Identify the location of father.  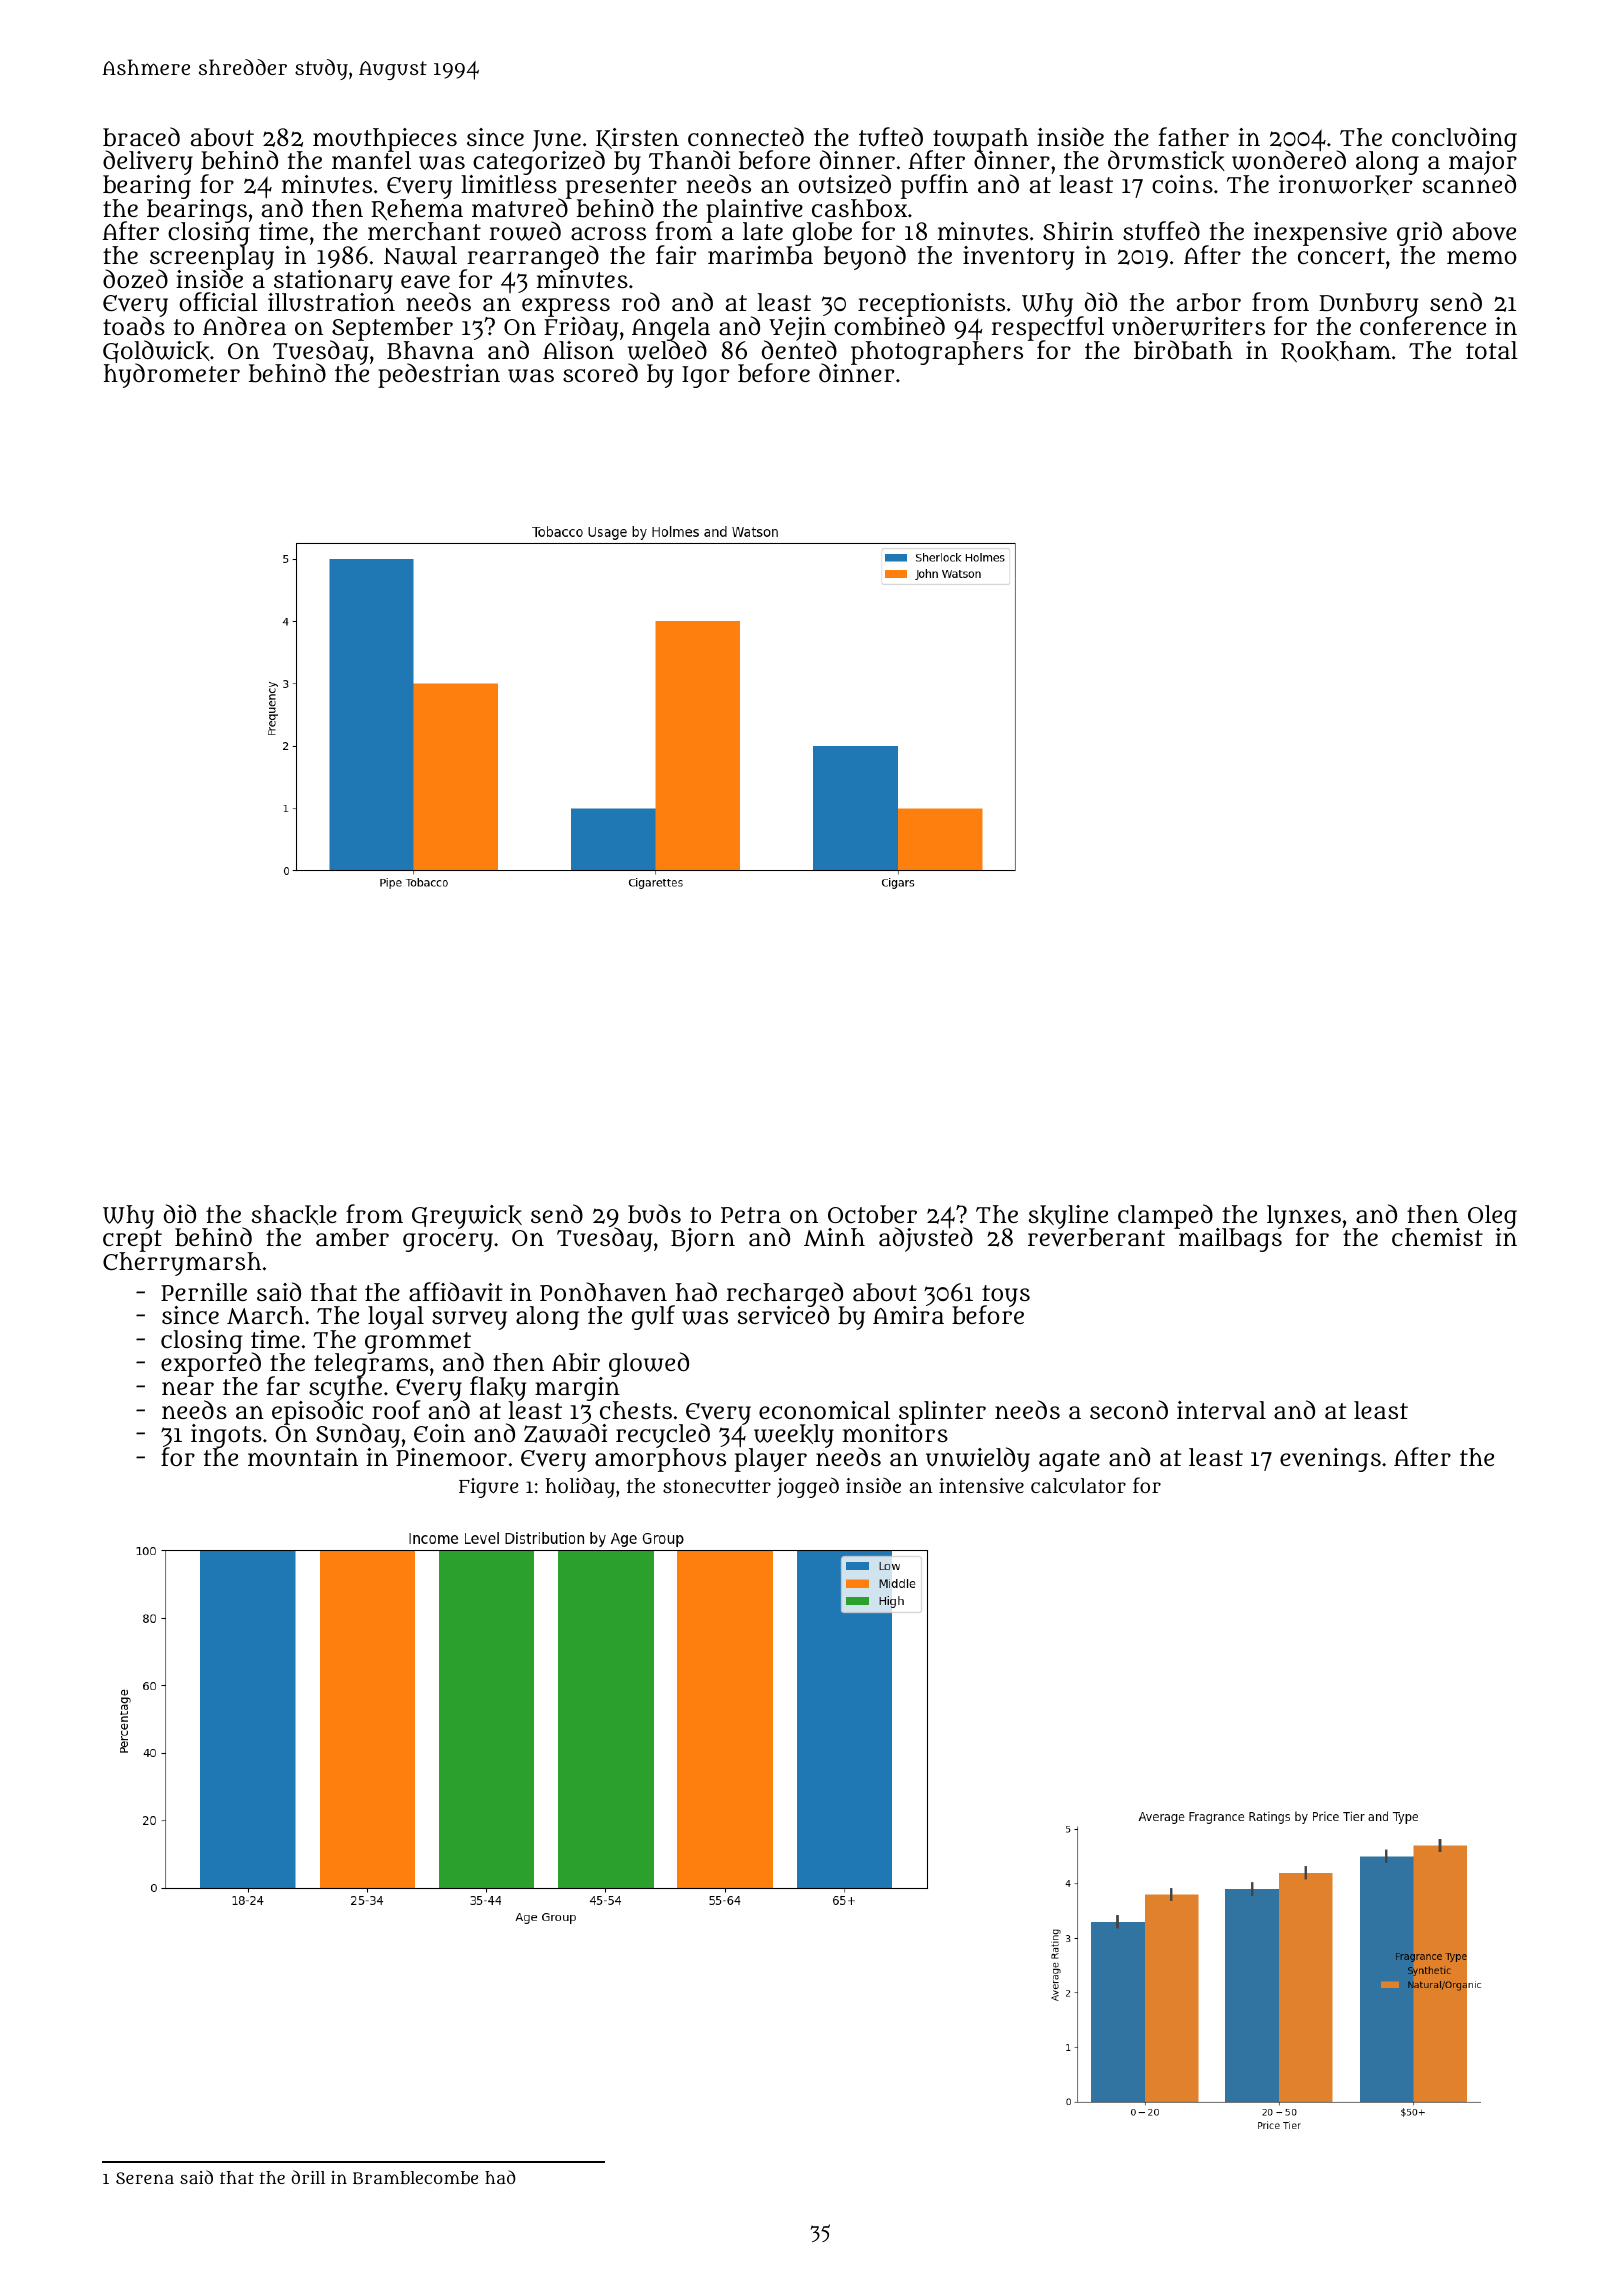
(1194, 137).
